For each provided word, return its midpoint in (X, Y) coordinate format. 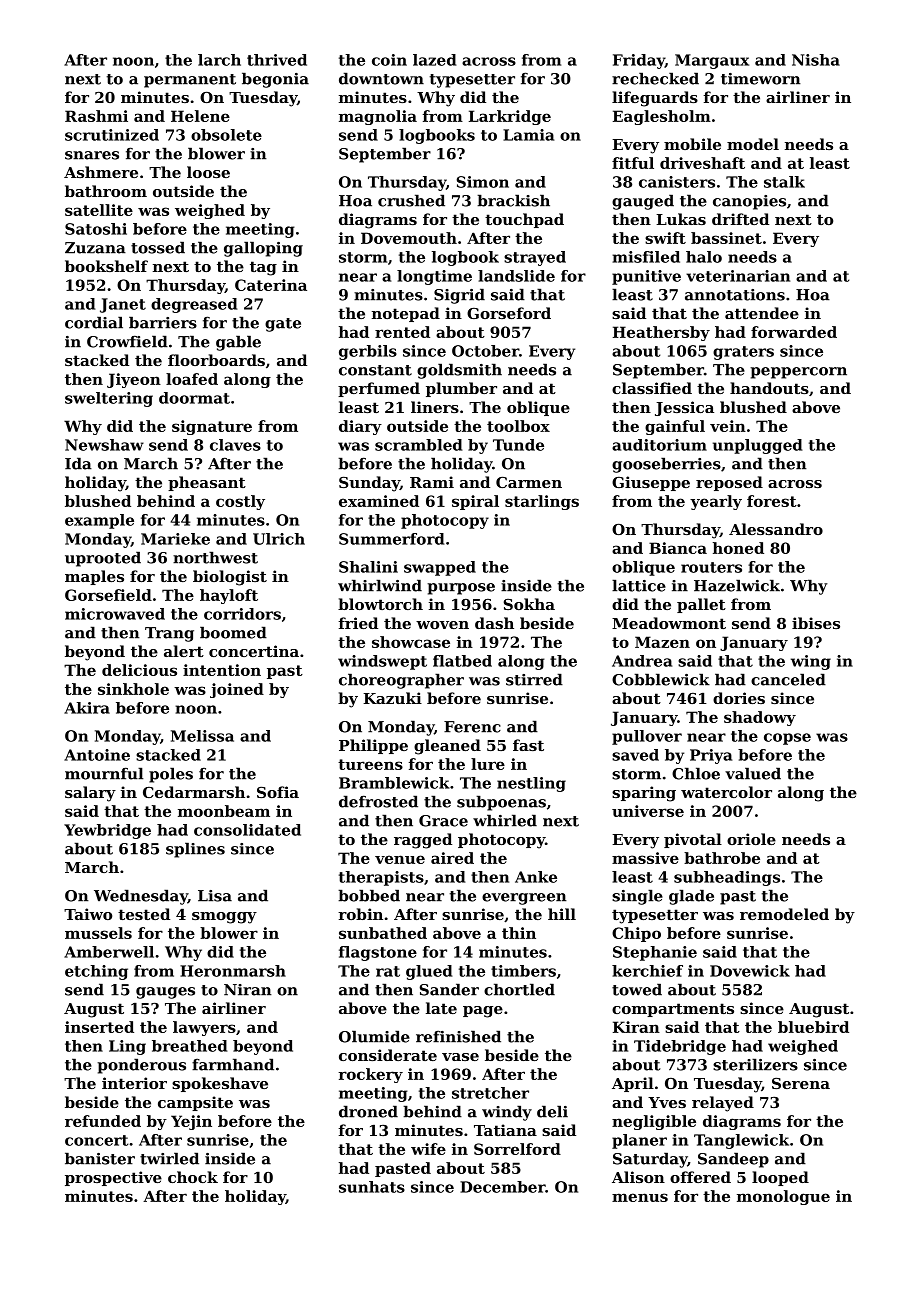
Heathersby (661, 333)
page (483, 1012)
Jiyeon (134, 380)
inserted (99, 1027)
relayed (723, 1104)
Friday (639, 61)
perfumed (379, 389)
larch (219, 60)
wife (428, 1149)
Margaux (712, 61)
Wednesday (141, 897)
